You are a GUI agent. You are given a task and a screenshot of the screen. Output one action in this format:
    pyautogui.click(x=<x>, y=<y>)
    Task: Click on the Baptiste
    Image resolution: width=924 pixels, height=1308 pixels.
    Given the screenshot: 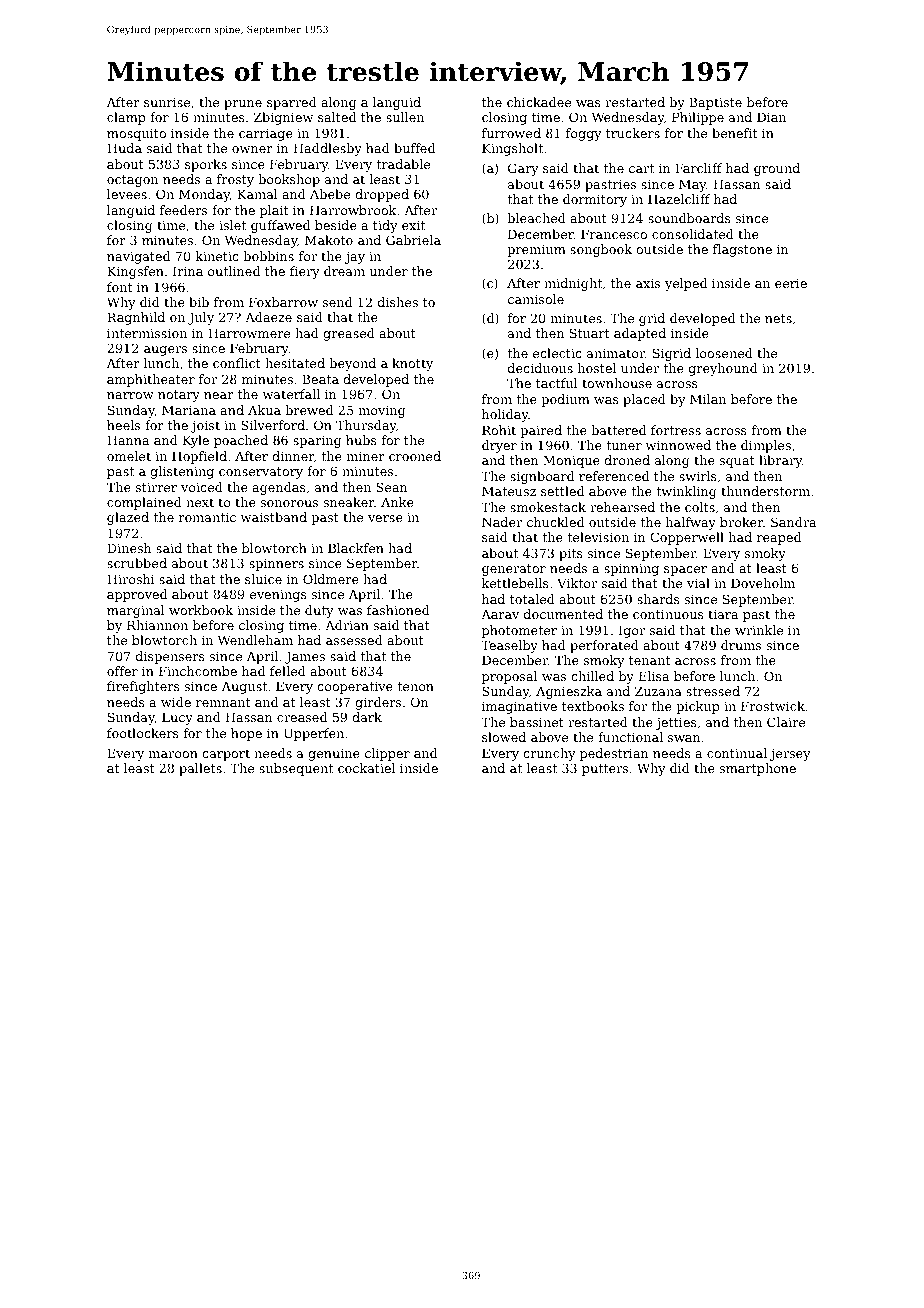 What is the action you would take?
    pyautogui.click(x=715, y=103)
